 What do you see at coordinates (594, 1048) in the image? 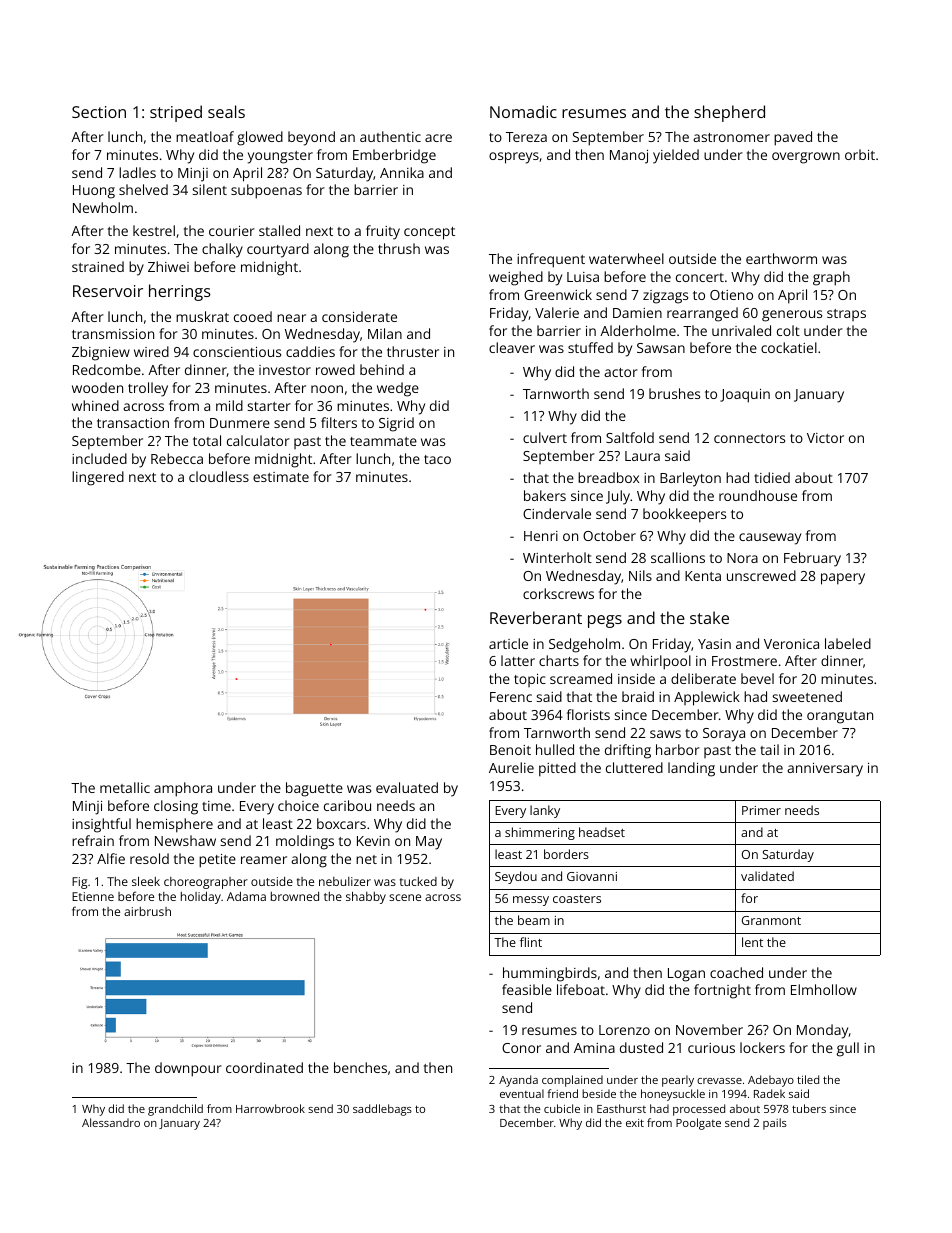
I see `Amina` at bounding box center [594, 1048].
